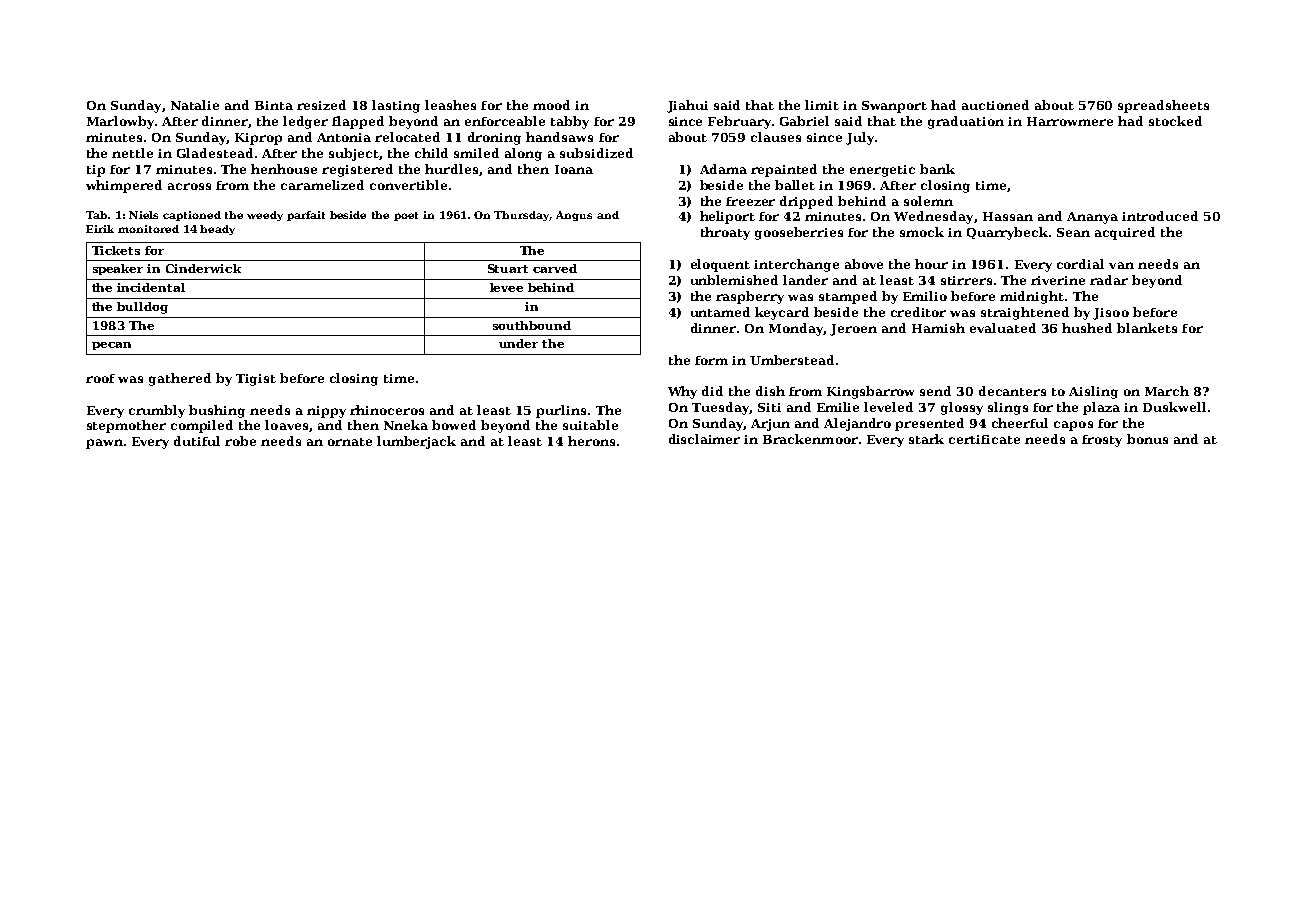  What do you see at coordinates (860, 138) in the page?
I see `July` at bounding box center [860, 138].
